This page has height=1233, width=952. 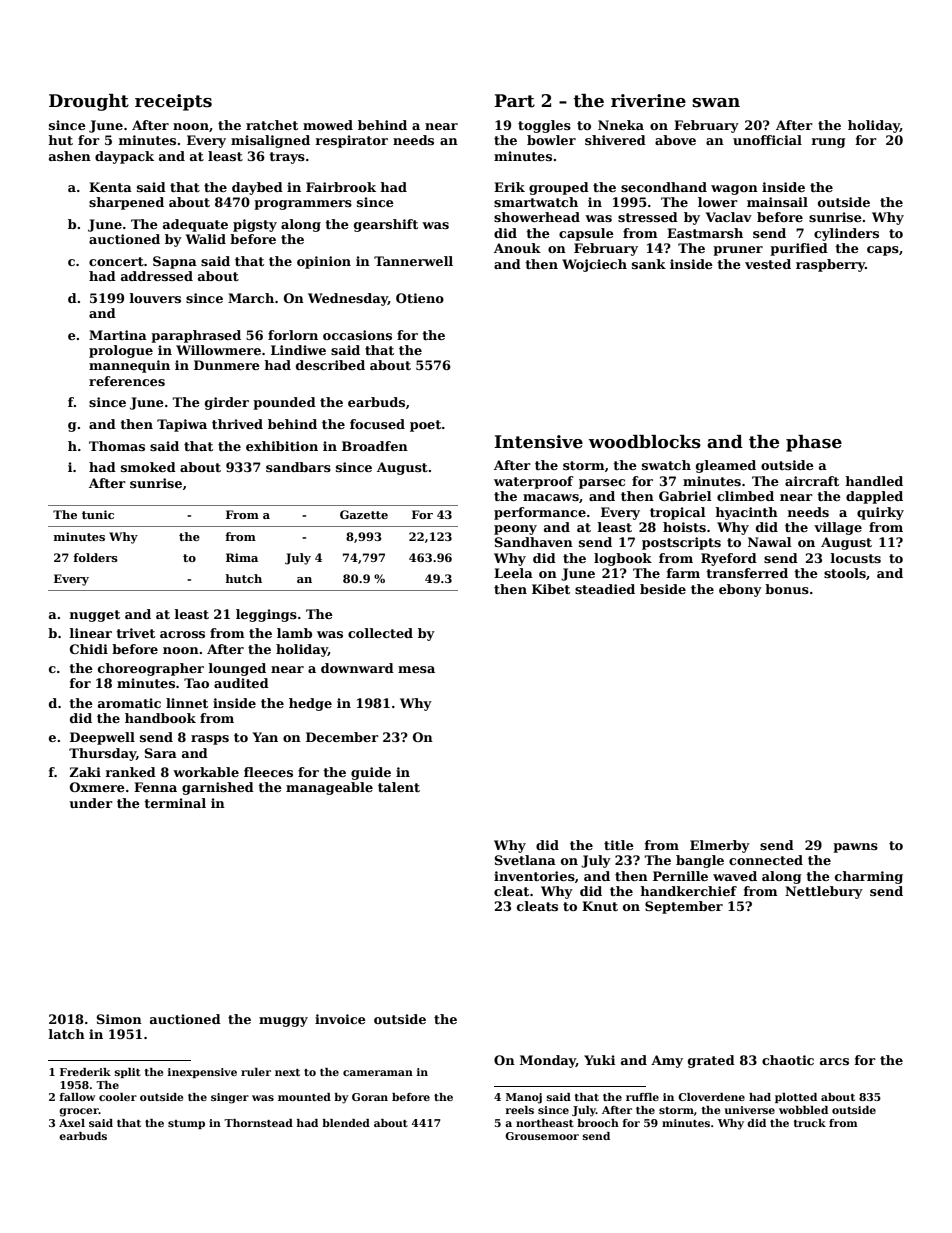 I want to click on ebony, so click(x=740, y=590).
